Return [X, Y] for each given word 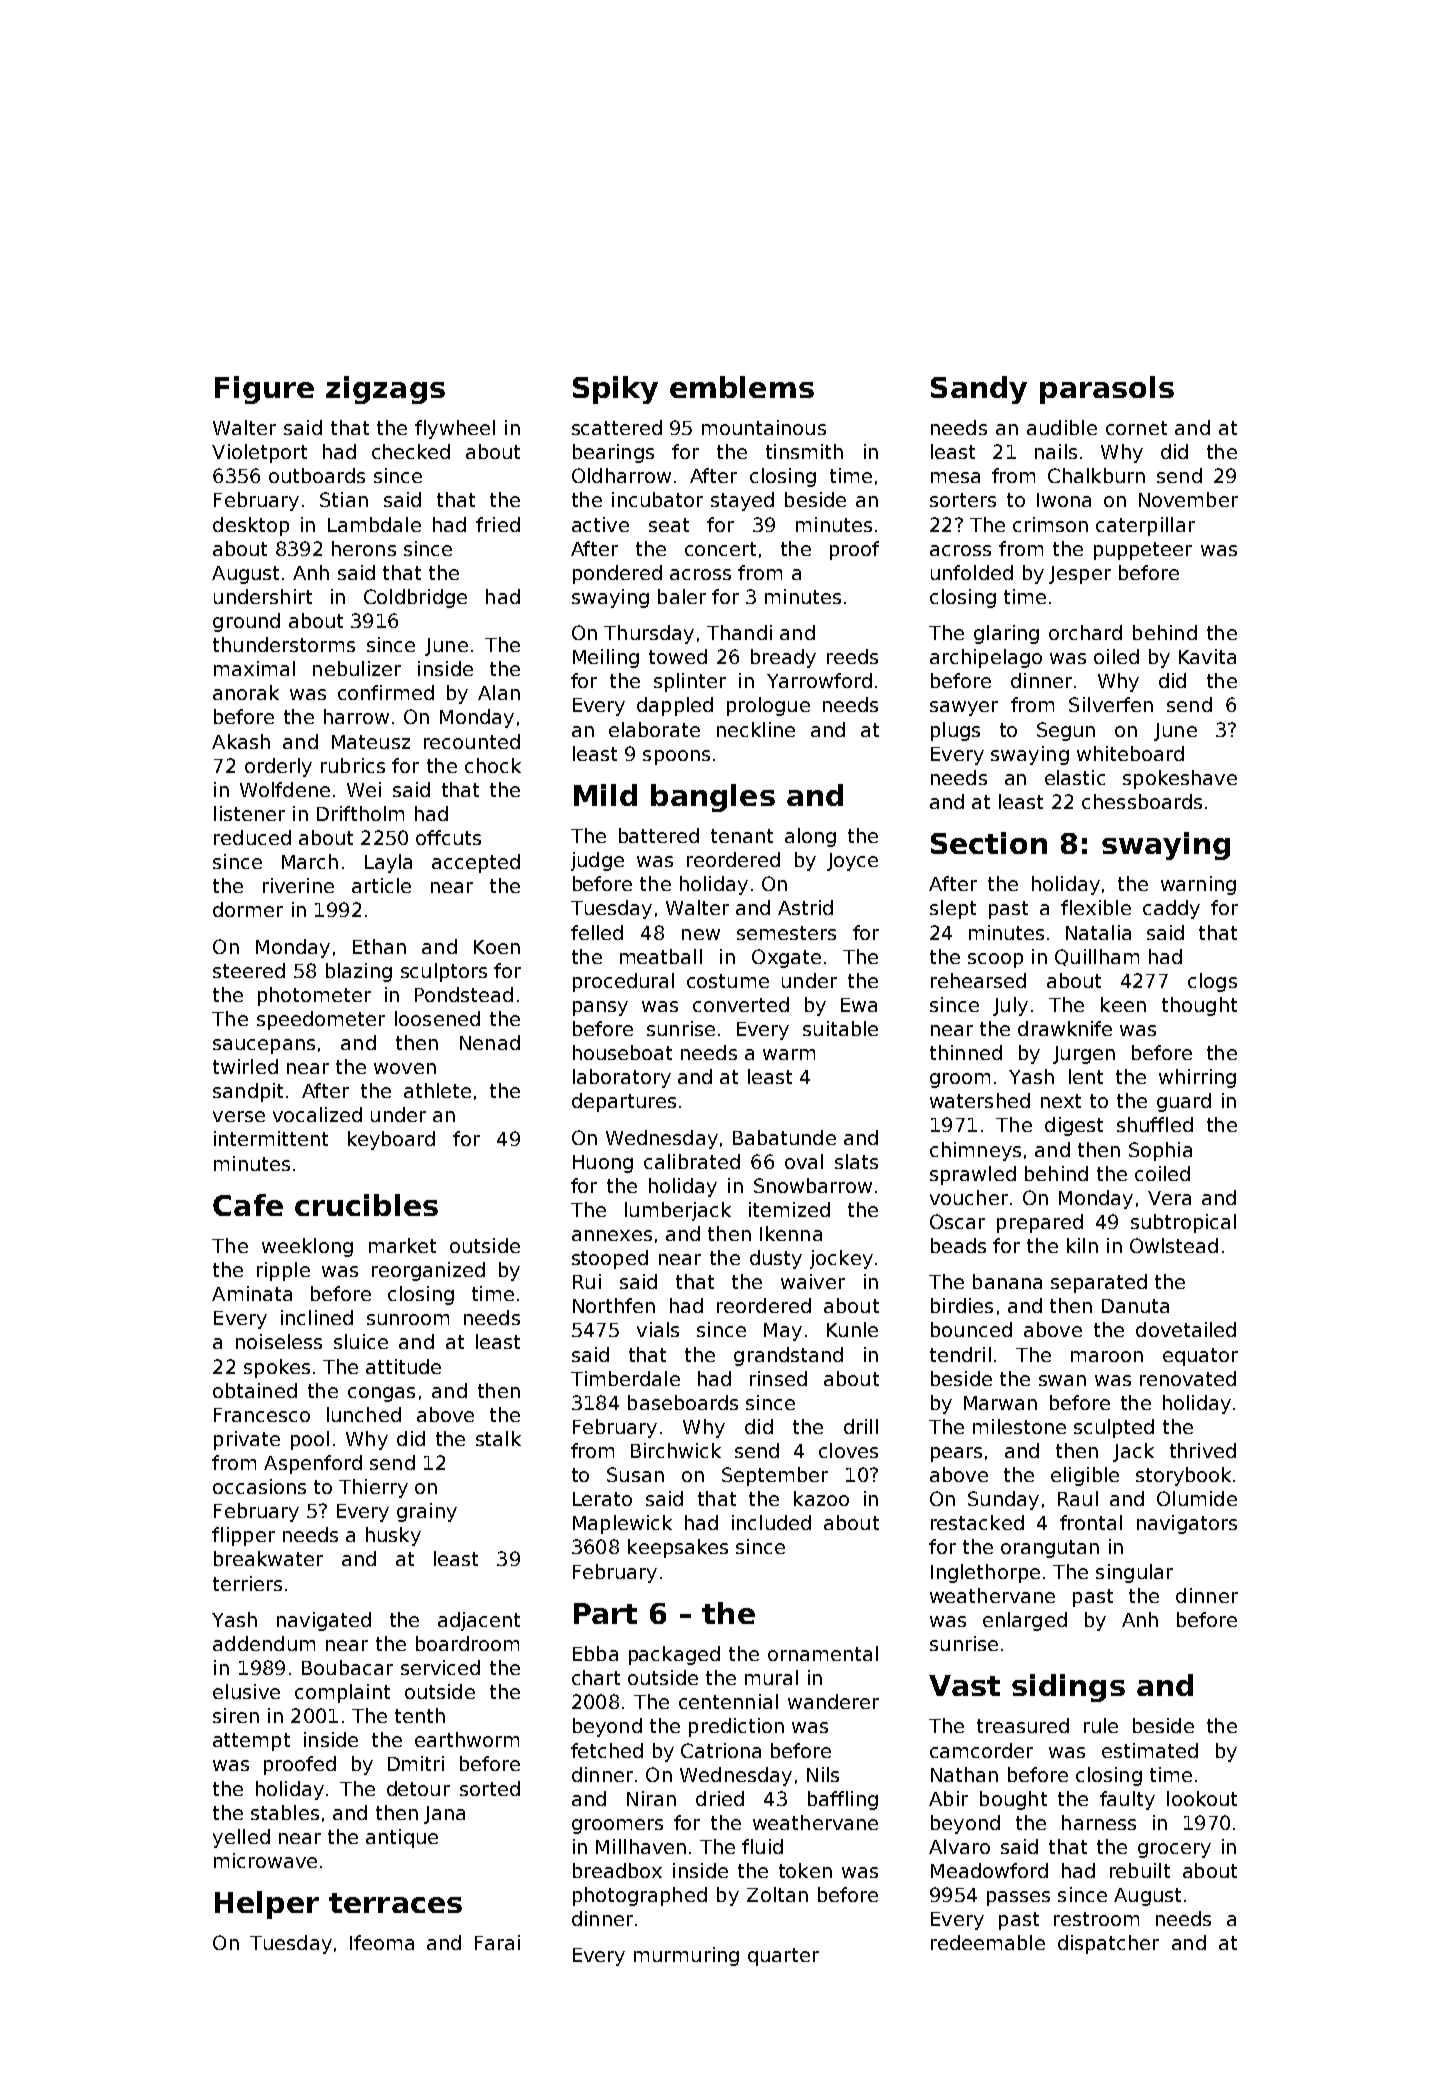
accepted [476, 863]
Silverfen [1111, 704]
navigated [324, 1621]
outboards [317, 475]
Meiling [606, 658]
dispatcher [1108, 1944]
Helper [267, 1905]
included [771, 1522]
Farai [497, 1942]
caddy [1171, 909]
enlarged [1025, 1621]
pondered [617, 574]
